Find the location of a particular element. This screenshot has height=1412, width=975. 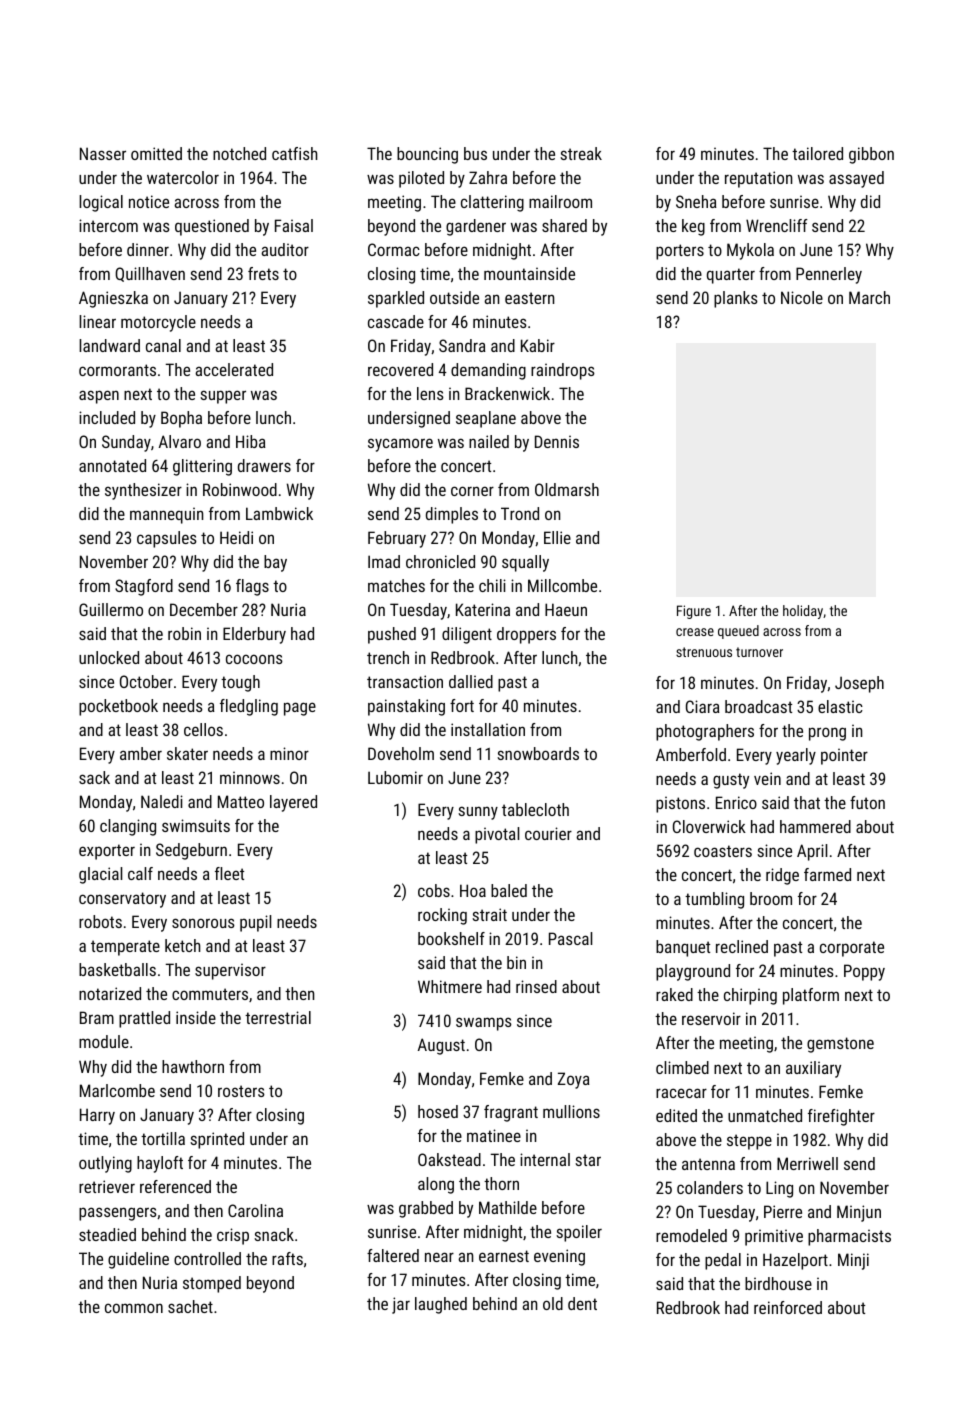

Whitmere is located at coordinates (450, 986).
